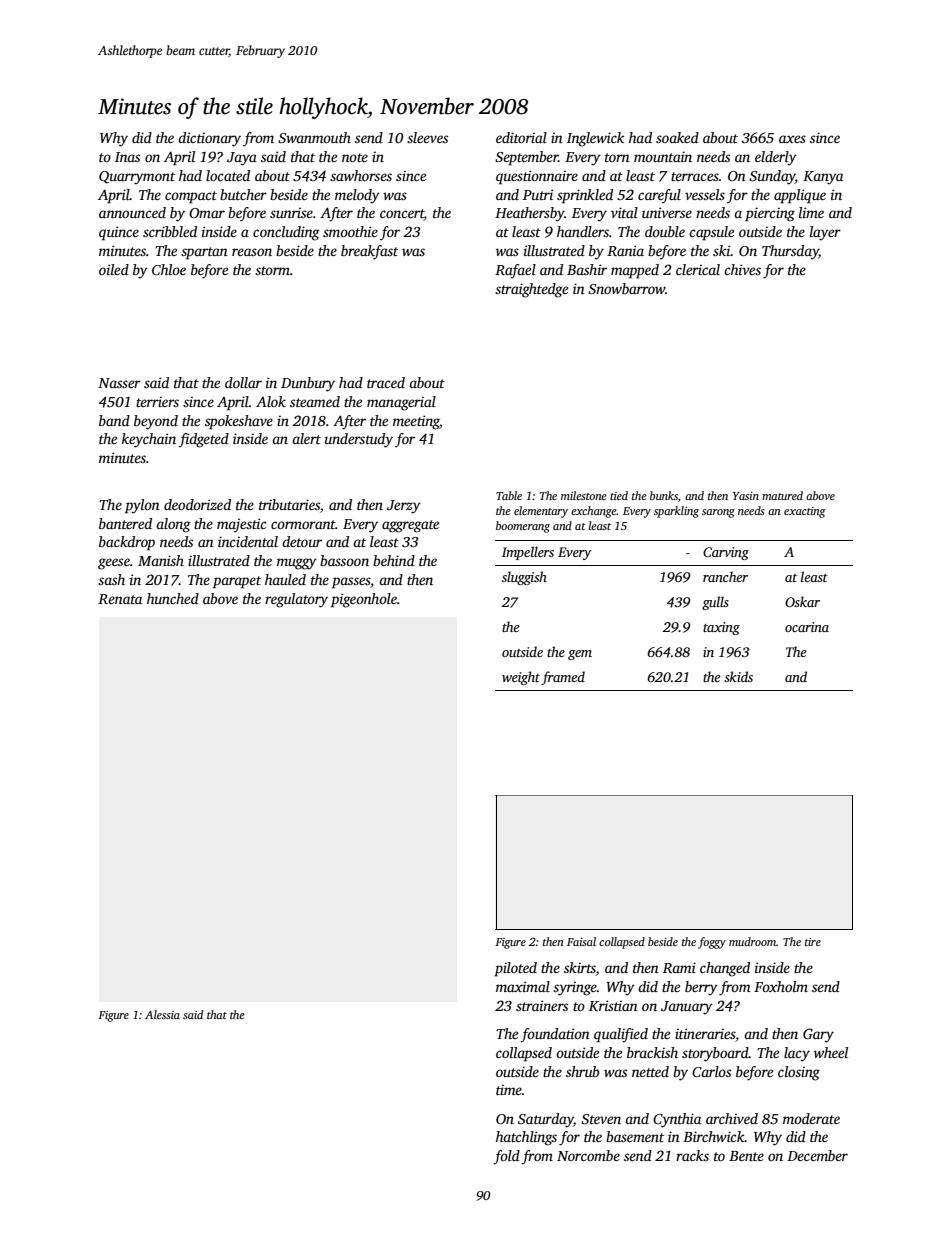 The image size is (952, 1233). Describe the element at coordinates (506, 1157) in the document. I see `fold` at that location.
